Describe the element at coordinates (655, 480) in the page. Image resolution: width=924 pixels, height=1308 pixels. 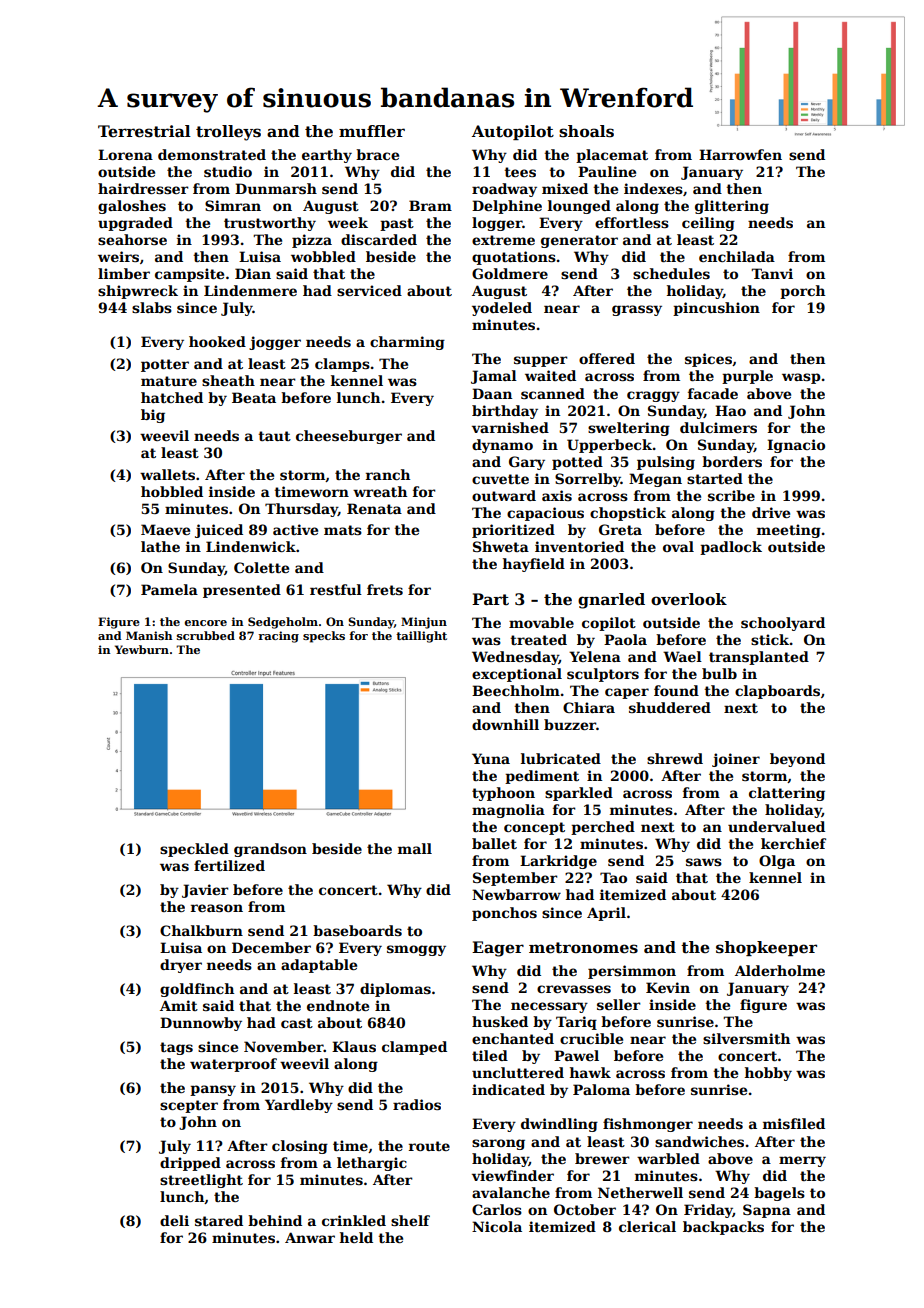
I see `Megan` at that location.
